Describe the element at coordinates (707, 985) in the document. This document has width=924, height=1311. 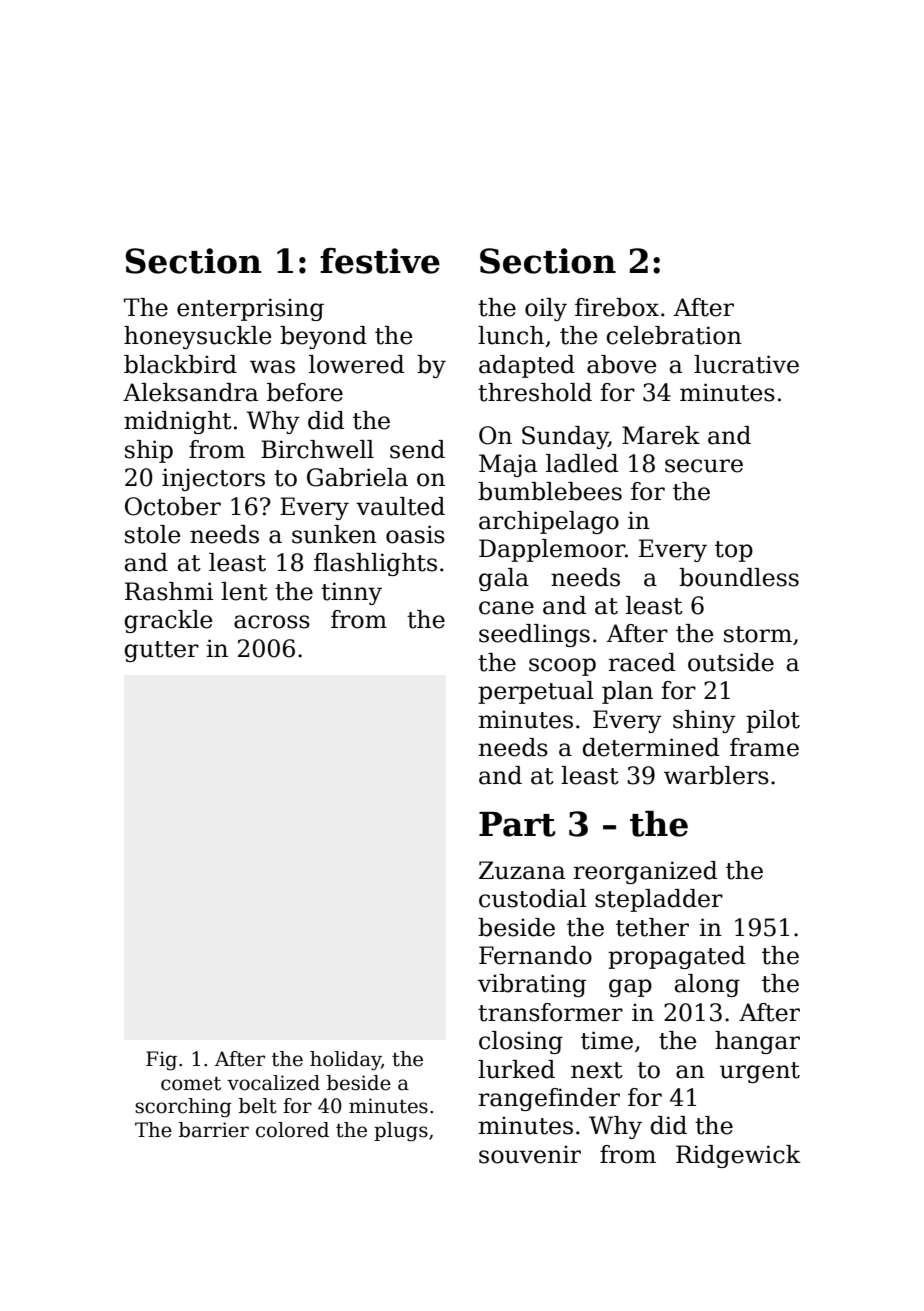
I see `along` at that location.
